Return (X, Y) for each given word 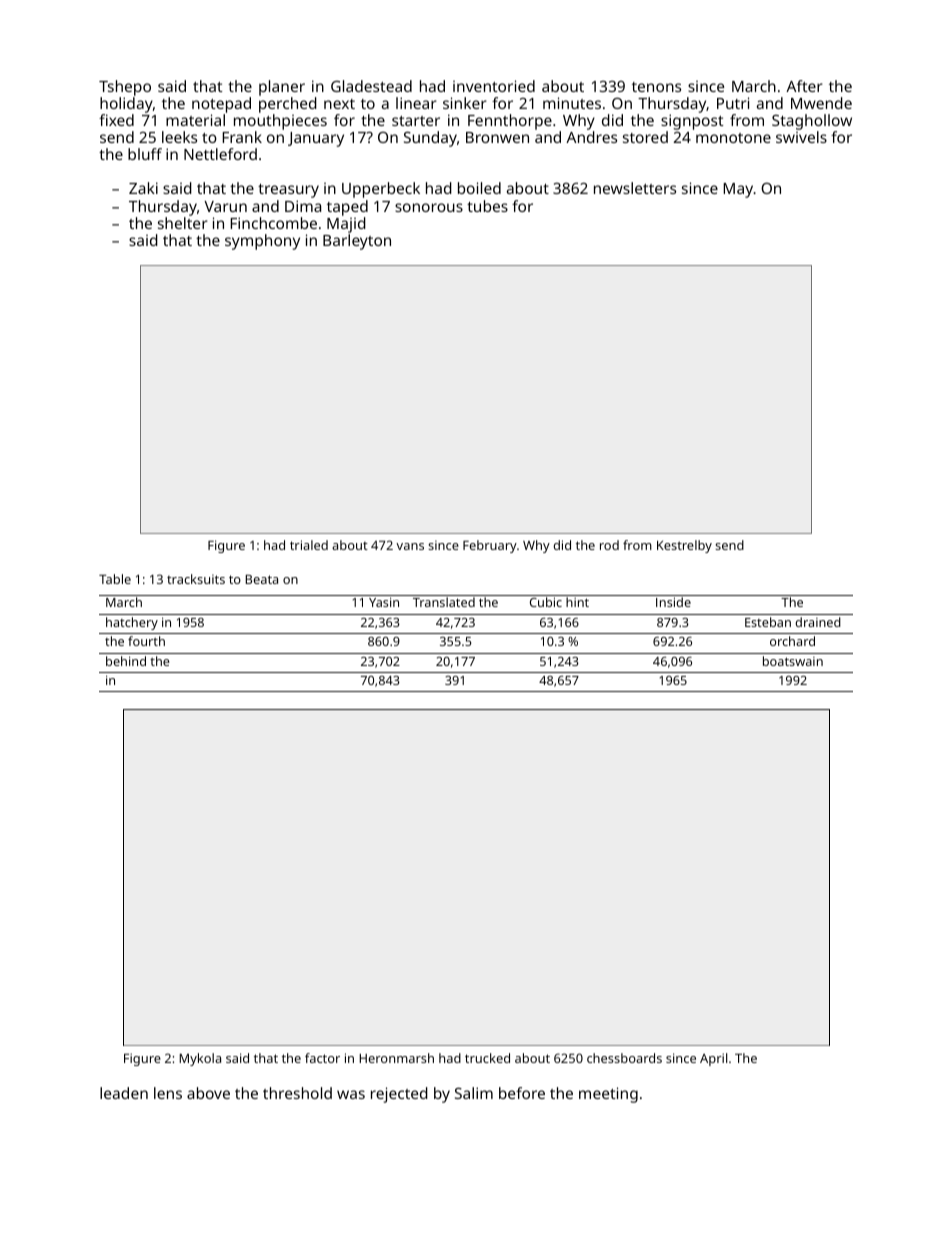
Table (115, 579)
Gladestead (371, 86)
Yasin (384, 602)
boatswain (793, 661)
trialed (309, 545)
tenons (656, 87)
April (713, 1059)
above (208, 1093)
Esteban (768, 622)
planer (282, 88)
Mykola (200, 1059)
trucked (487, 1058)
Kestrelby (684, 546)
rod (609, 545)
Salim (474, 1093)
